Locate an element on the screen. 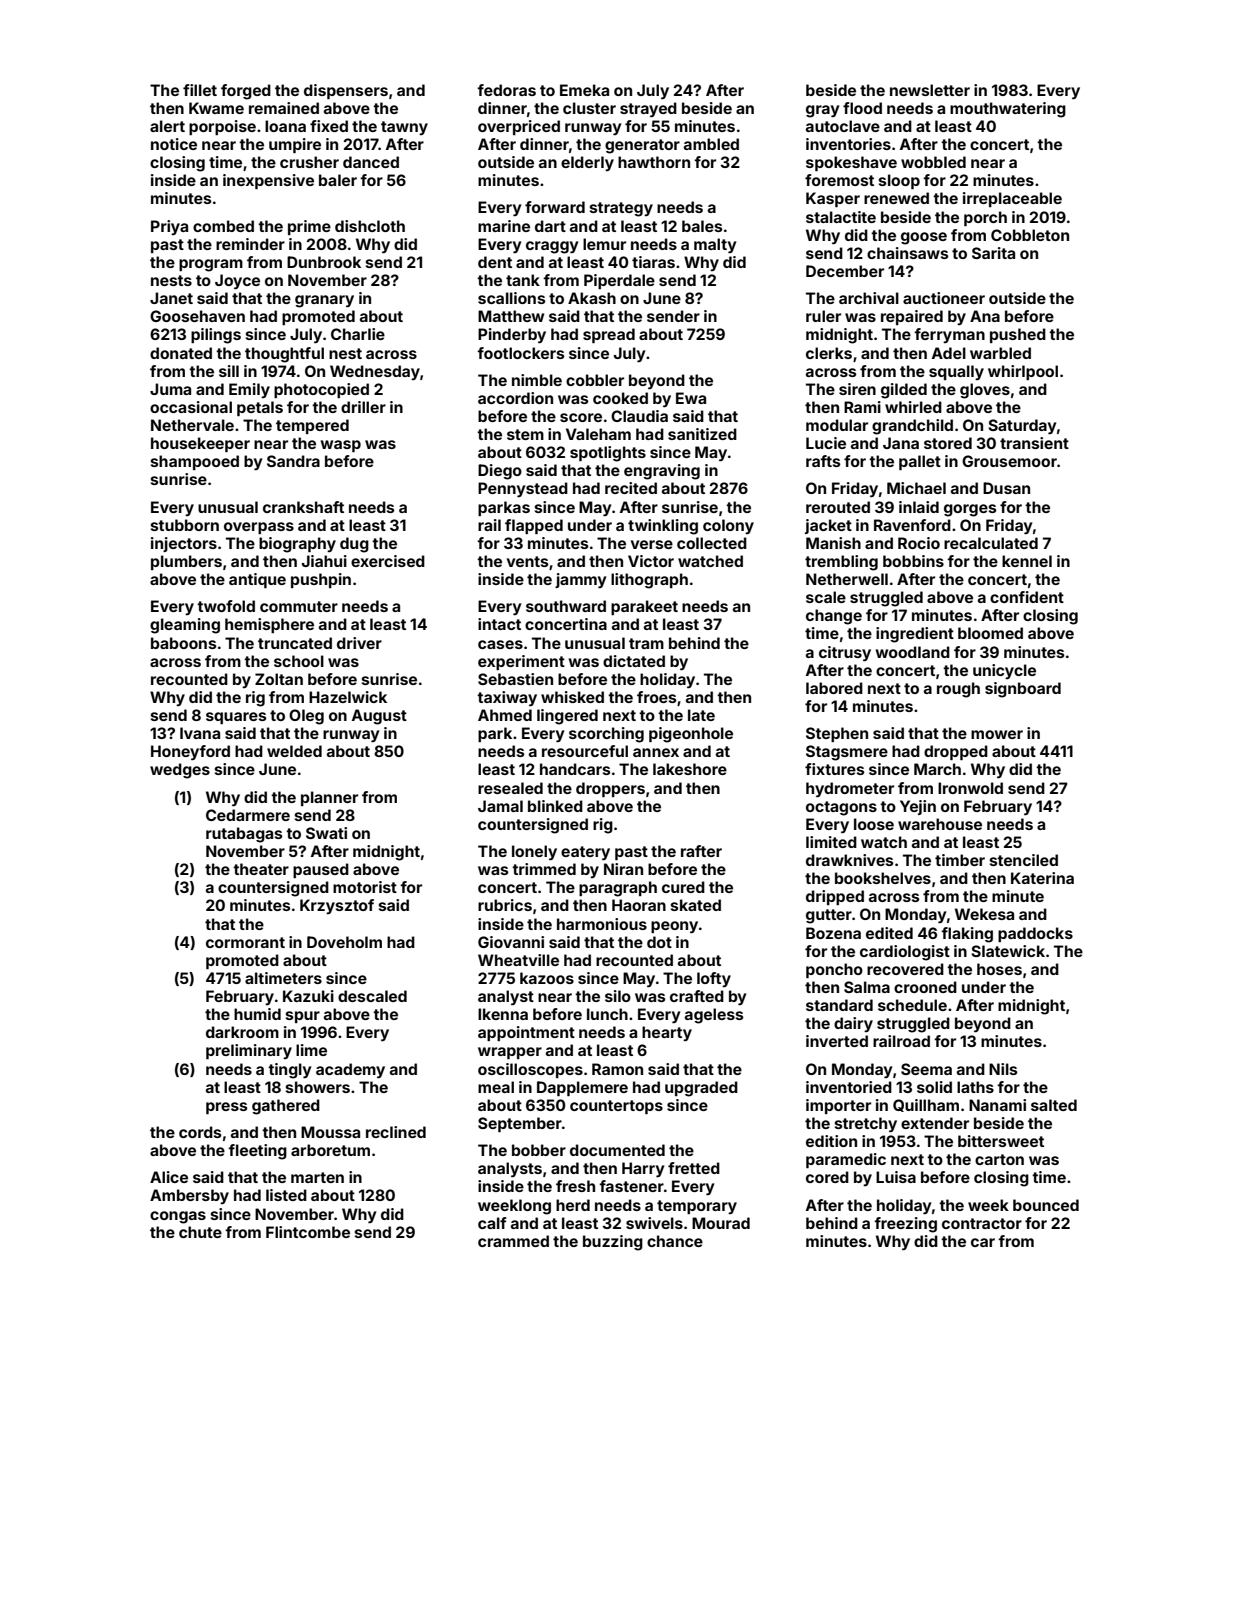  freezing is located at coordinates (905, 1225).
